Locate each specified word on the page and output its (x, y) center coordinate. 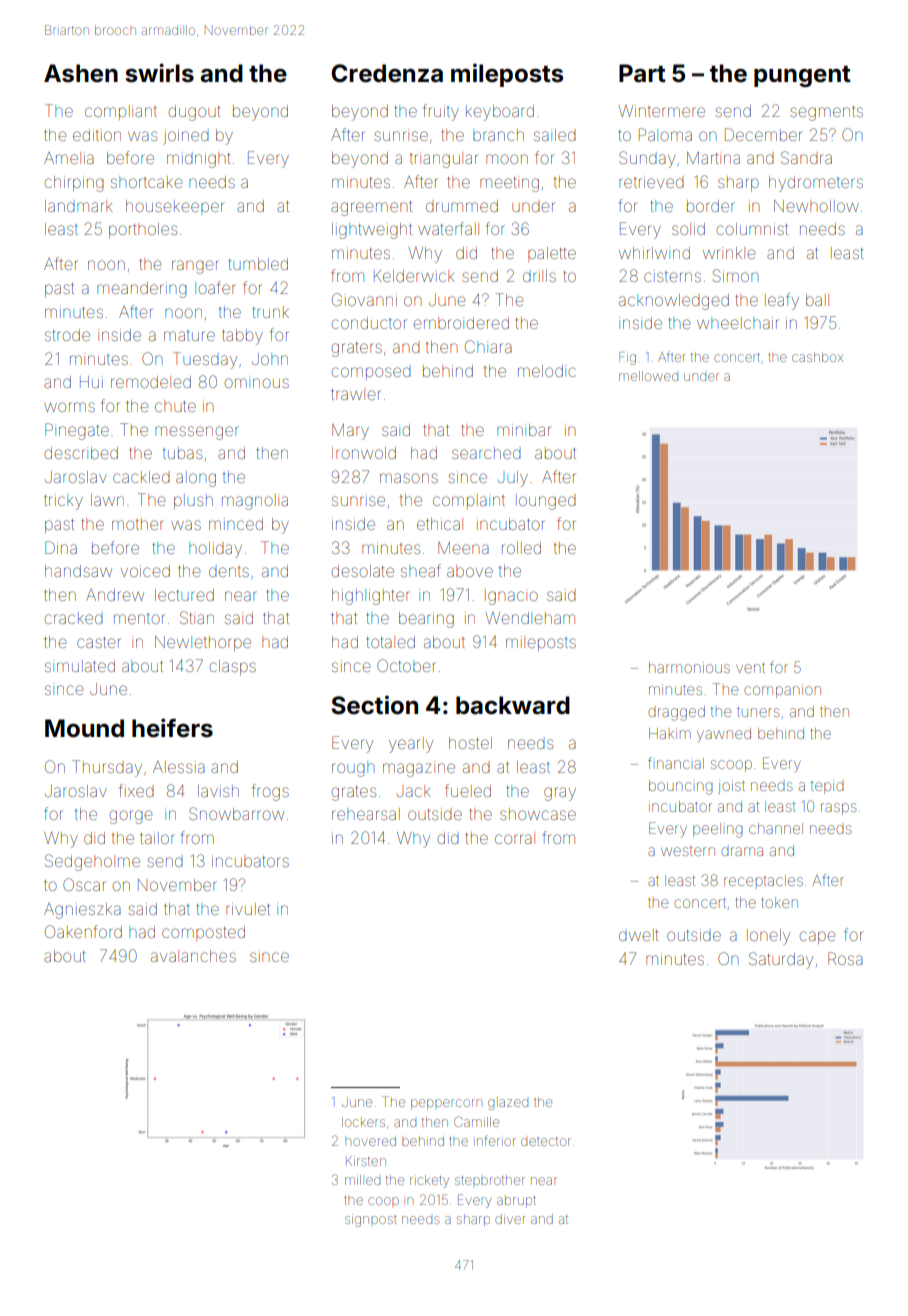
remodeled (151, 382)
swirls (159, 73)
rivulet (248, 909)
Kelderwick (414, 276)
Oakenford (83, 931)
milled (362, 1180)
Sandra (806, 157)
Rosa (845, 958)
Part (642, 73)
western (688, 851)
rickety (429, 1181)
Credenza (387, 73)
